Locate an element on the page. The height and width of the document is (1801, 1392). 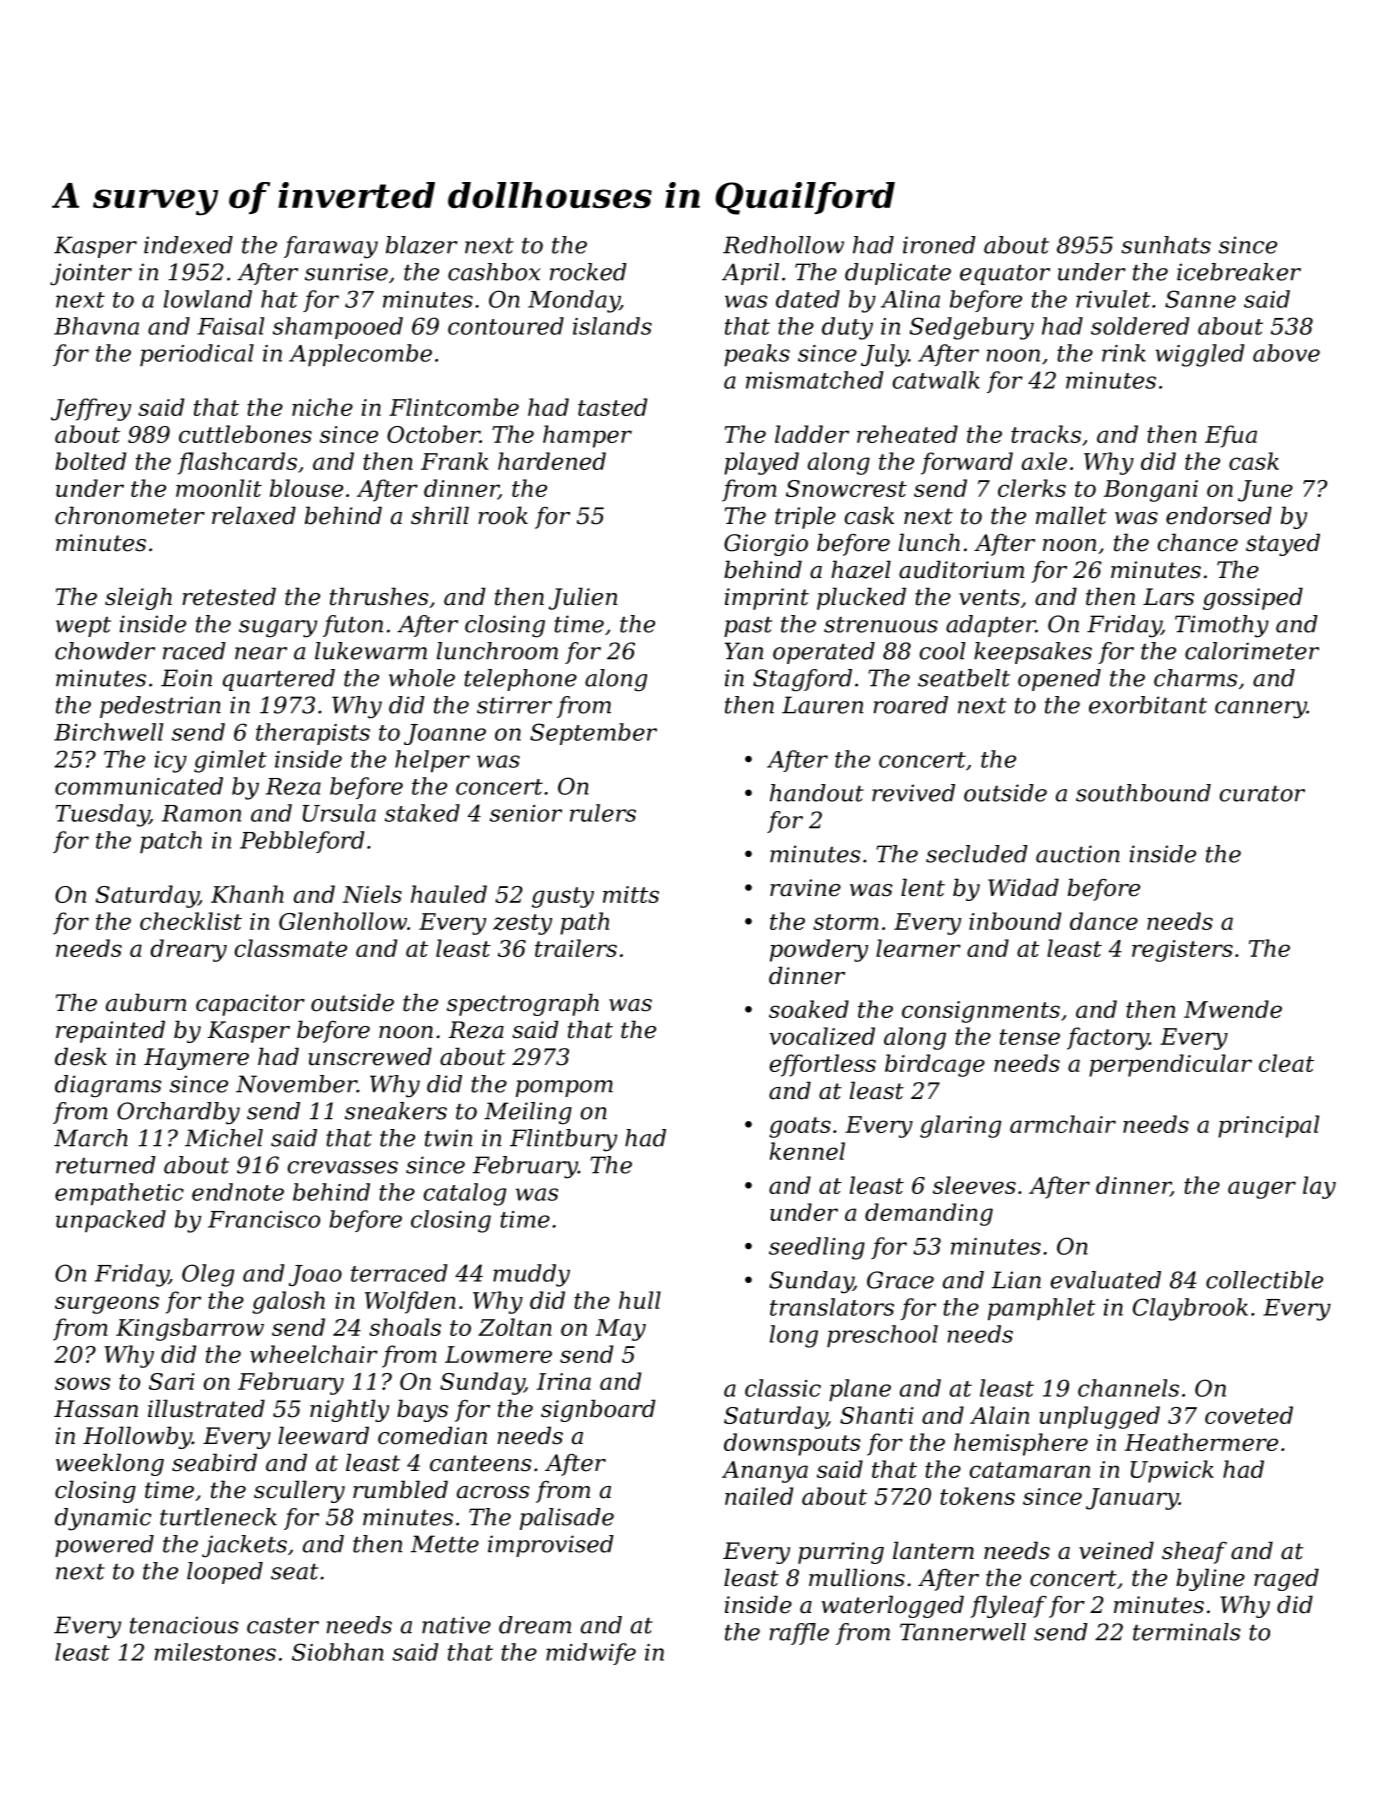
faraway is located at coordinates (331, 247).
